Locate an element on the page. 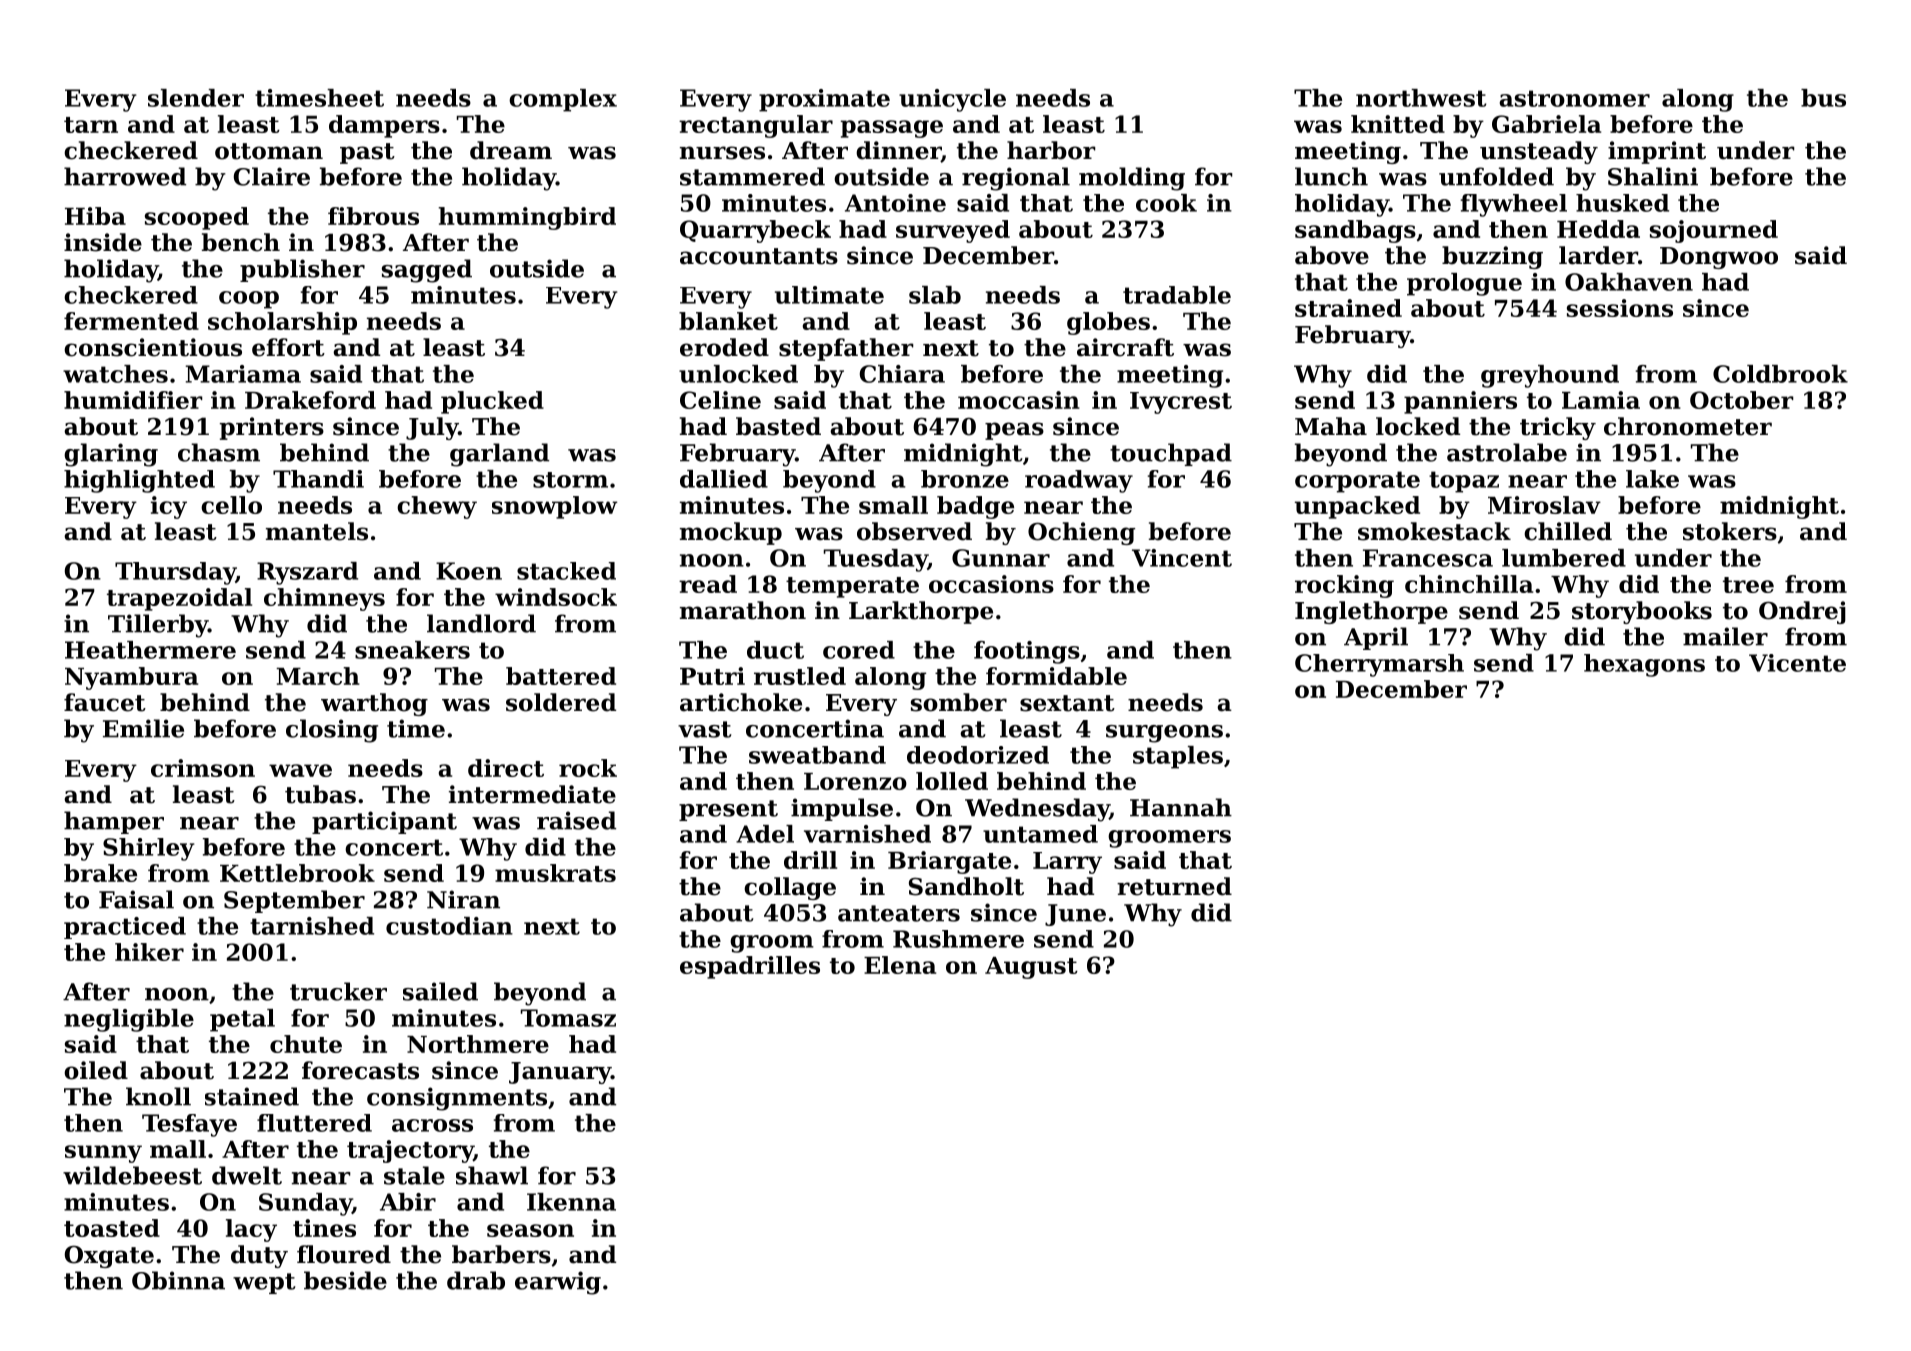 This page has width=1911, height=1351. lunch is located at coordinates (1331, 176).
